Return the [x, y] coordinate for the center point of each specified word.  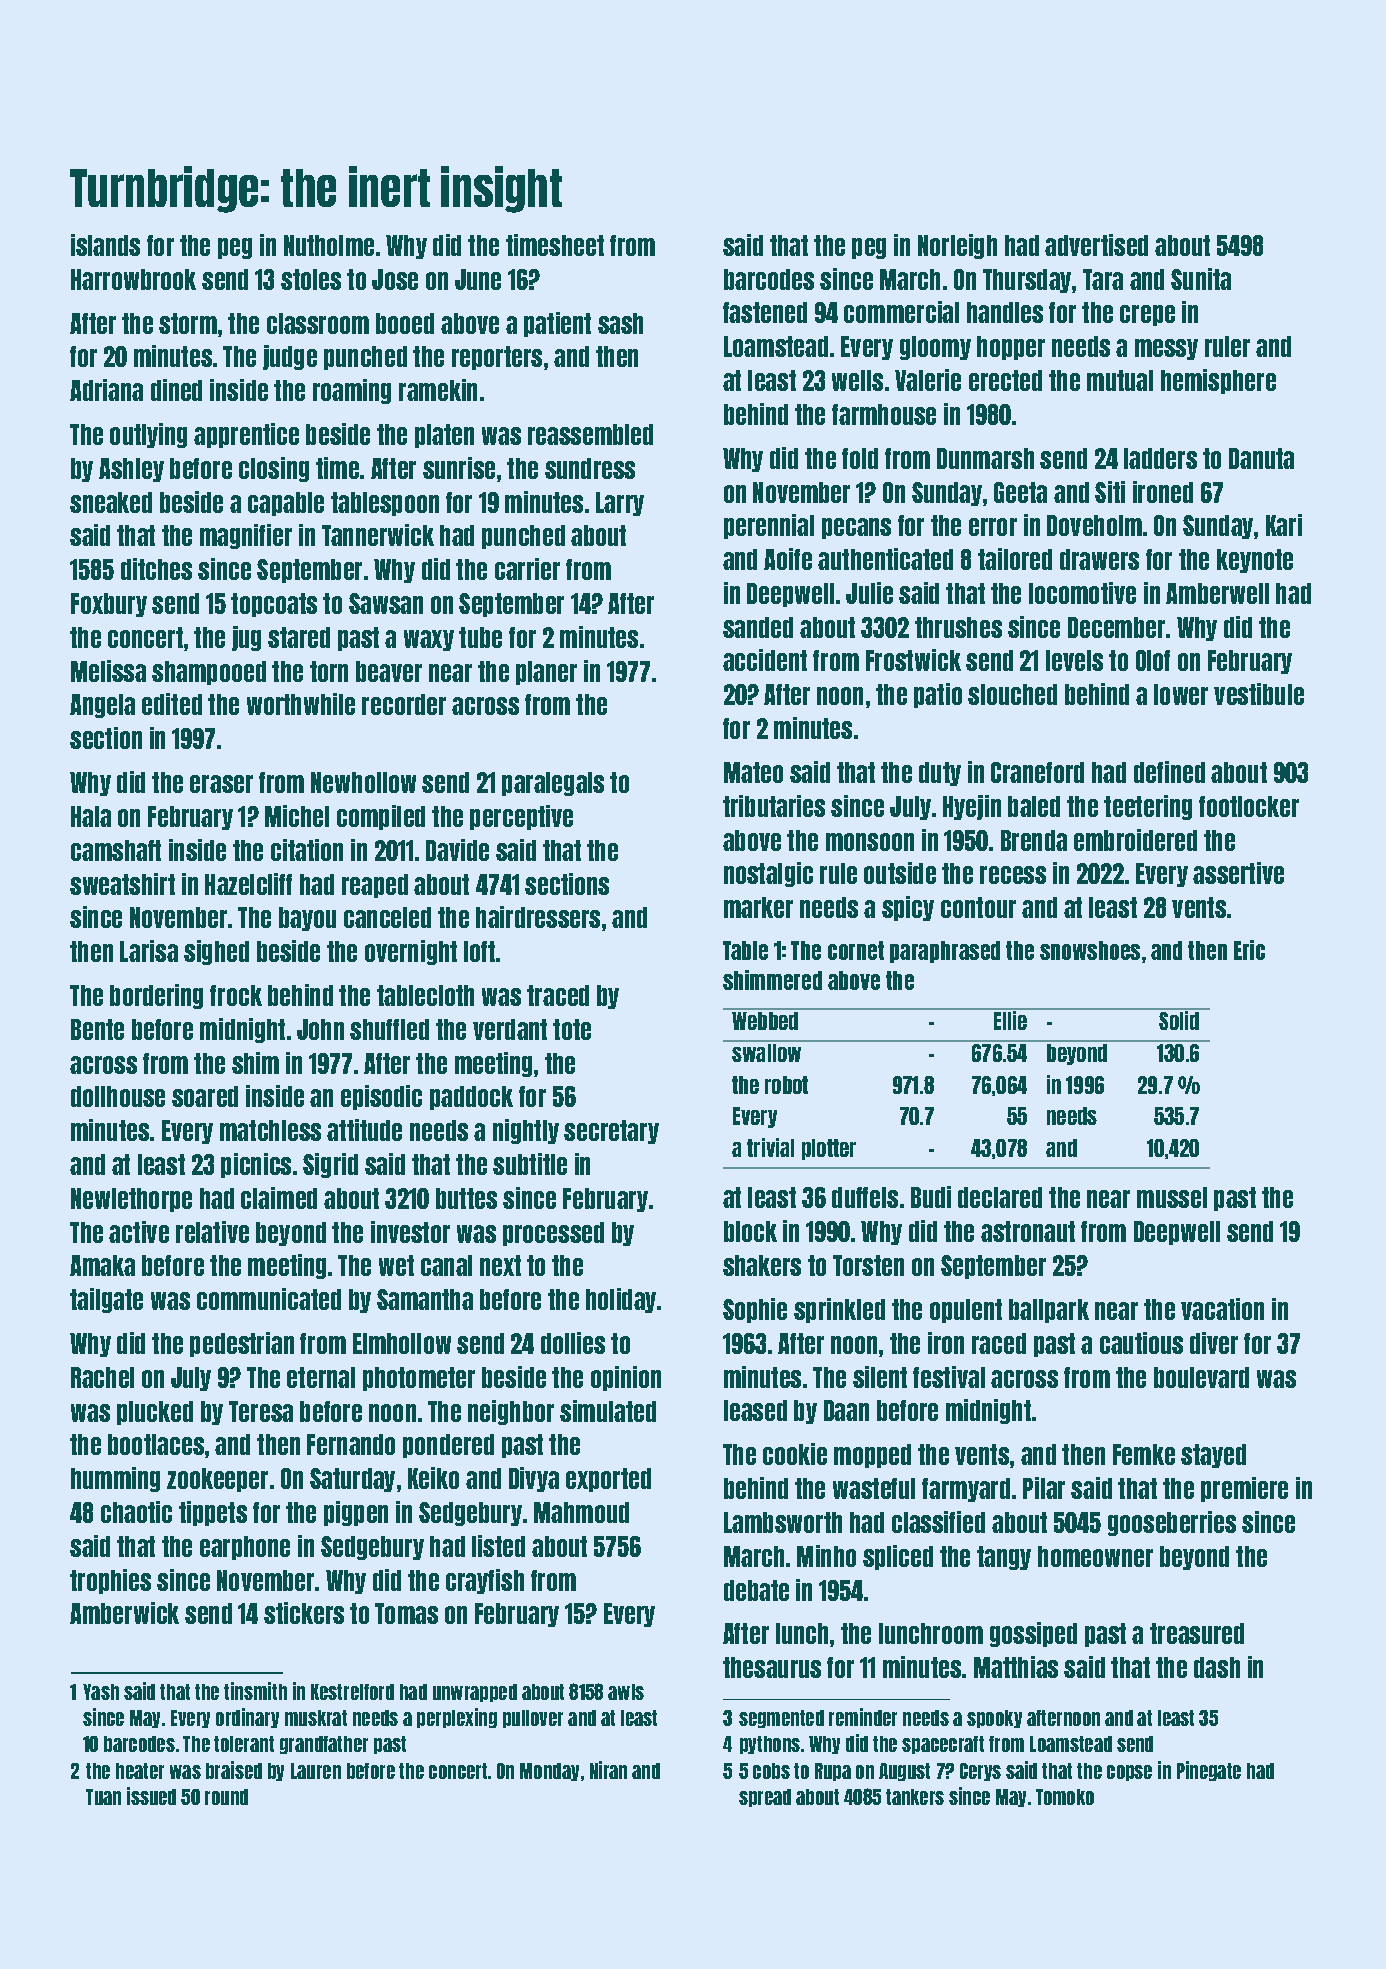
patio [938, 695]
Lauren [316, 1771]
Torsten [868, 1265]
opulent [966, 1311]
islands [105, 245]
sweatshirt [122, 884]
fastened [765, 312]
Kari [1284, 525]
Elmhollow [402, 1343]
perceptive [521, 817]
